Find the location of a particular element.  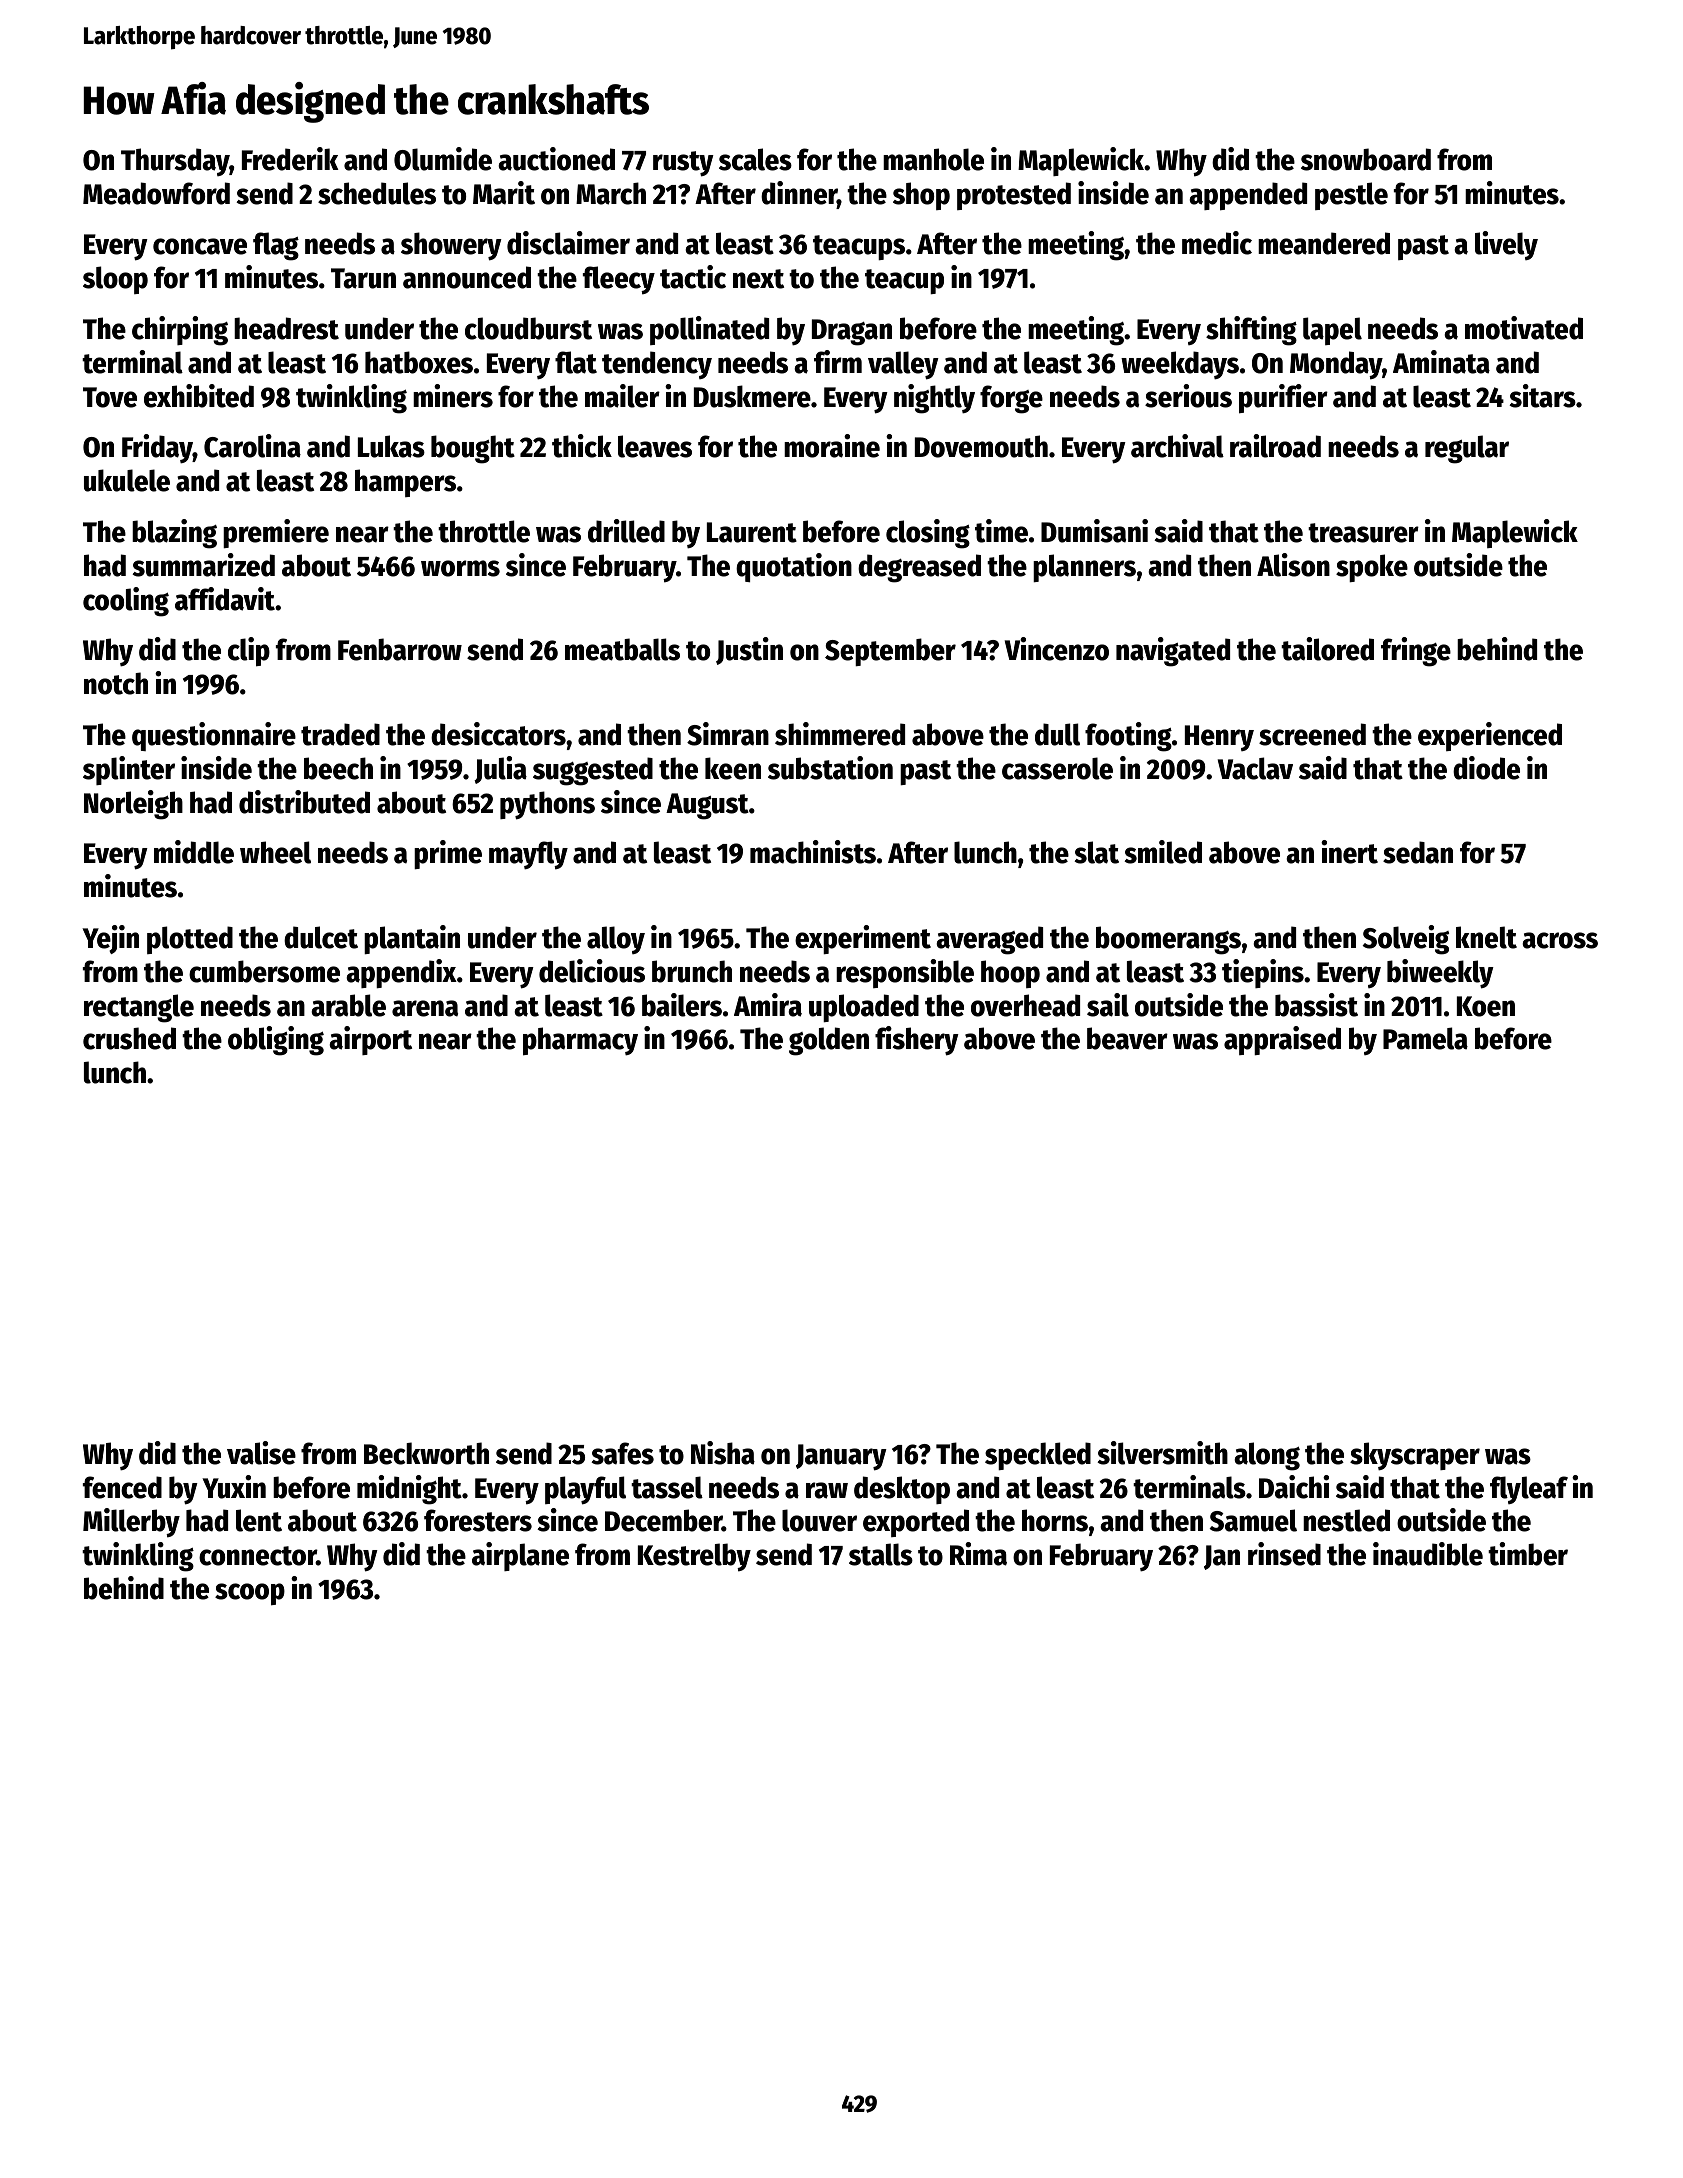

scoop is located at coordinates (250, 1594).
